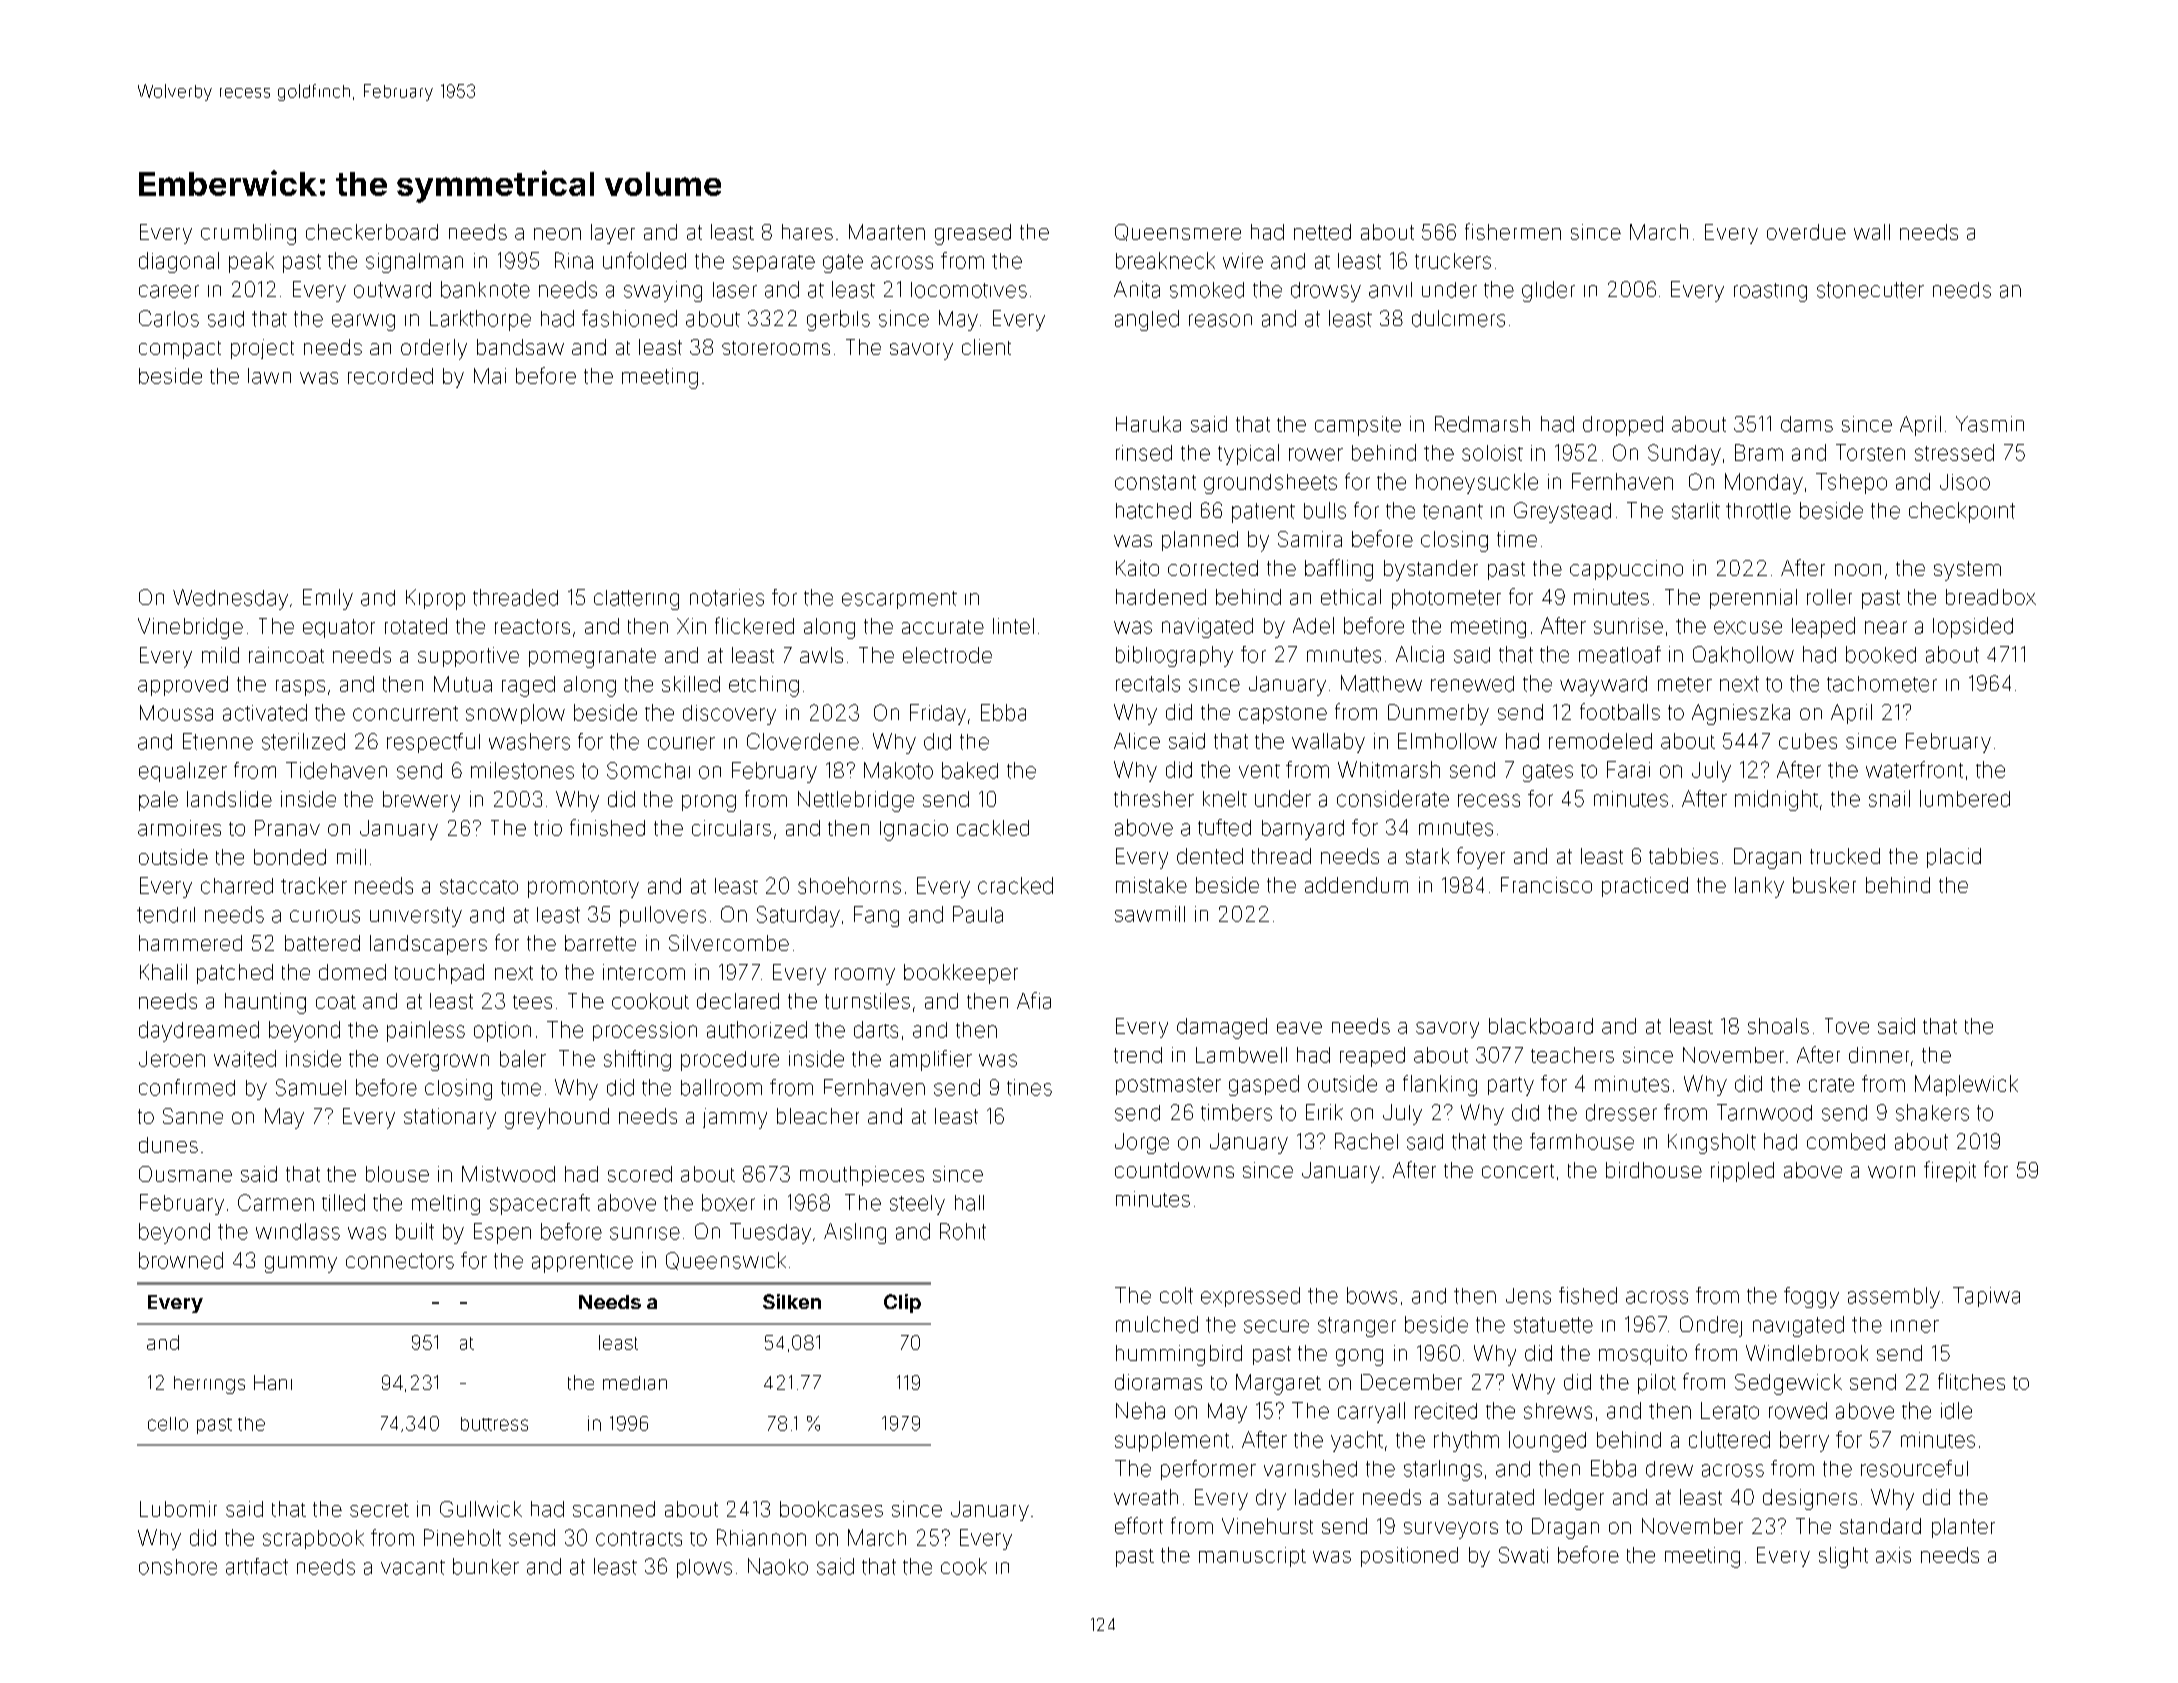  Describe the element at coordinates (1278, 1384) in the document. I see `Margaret` at that location.
